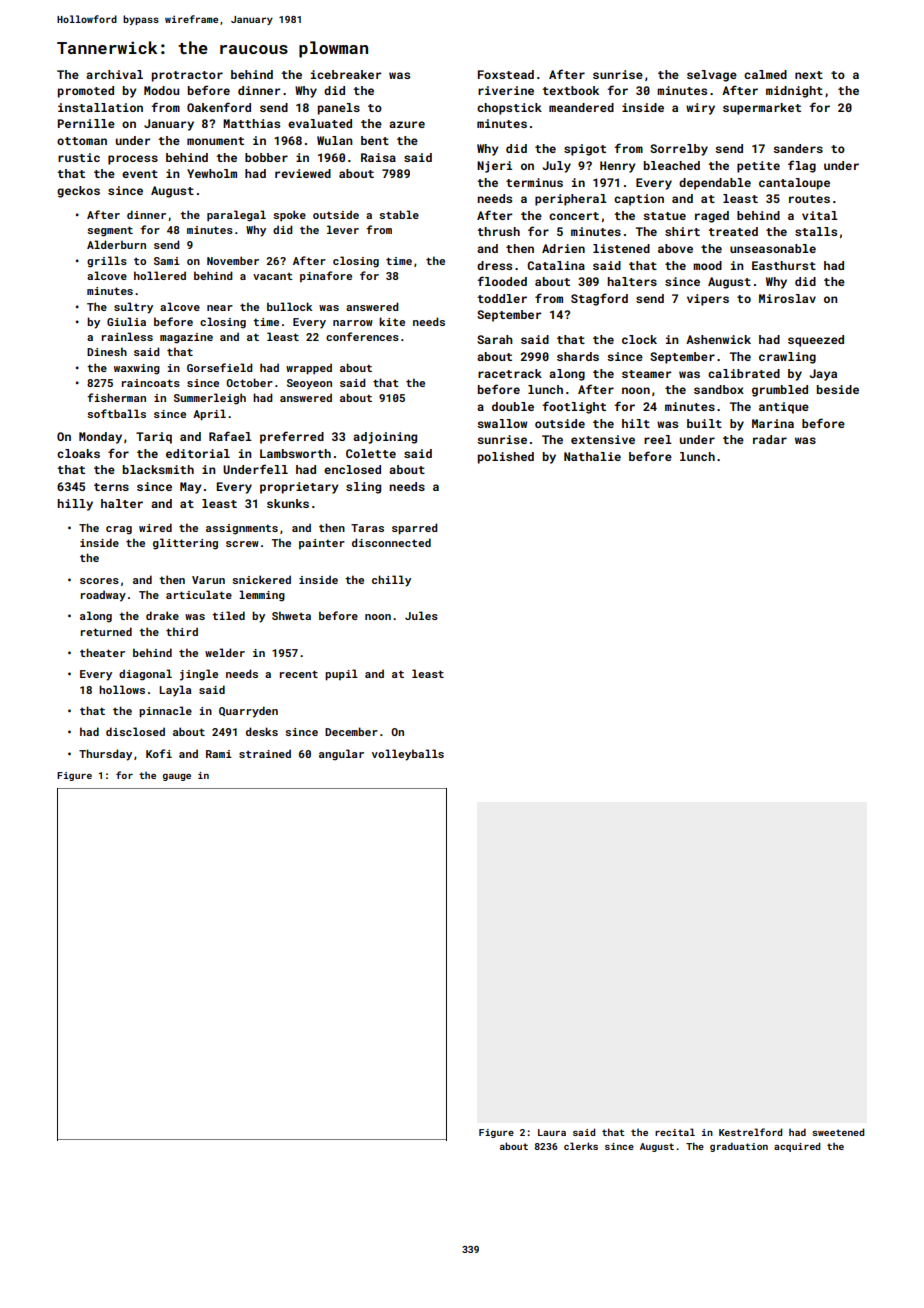 This page has width=924, height=1308. What do you see at coordinates (177, 777) in the page?
I see `gauge` at bounding box center [177, 777].
